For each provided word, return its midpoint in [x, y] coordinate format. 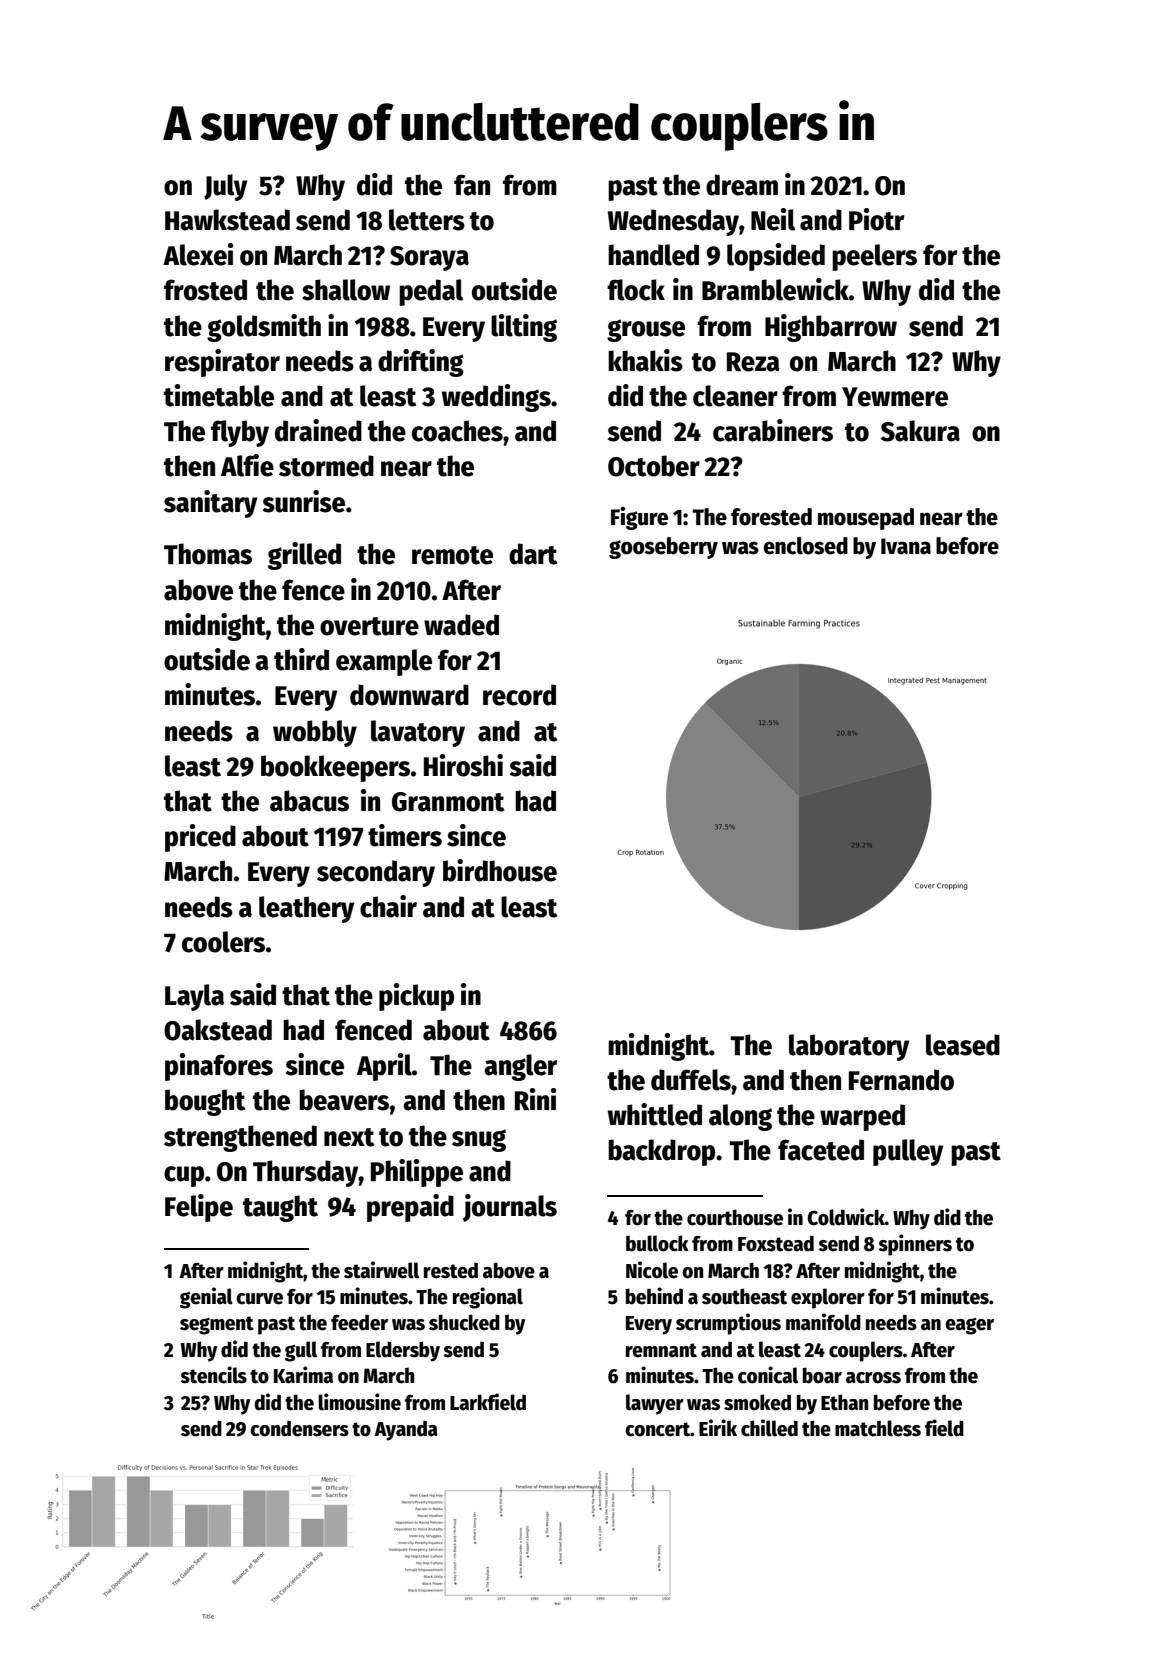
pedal [431, 292]
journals [510, 1208]
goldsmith [264, 328]
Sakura [920, 431]
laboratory [849, 1047]
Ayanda [406, 1430]
